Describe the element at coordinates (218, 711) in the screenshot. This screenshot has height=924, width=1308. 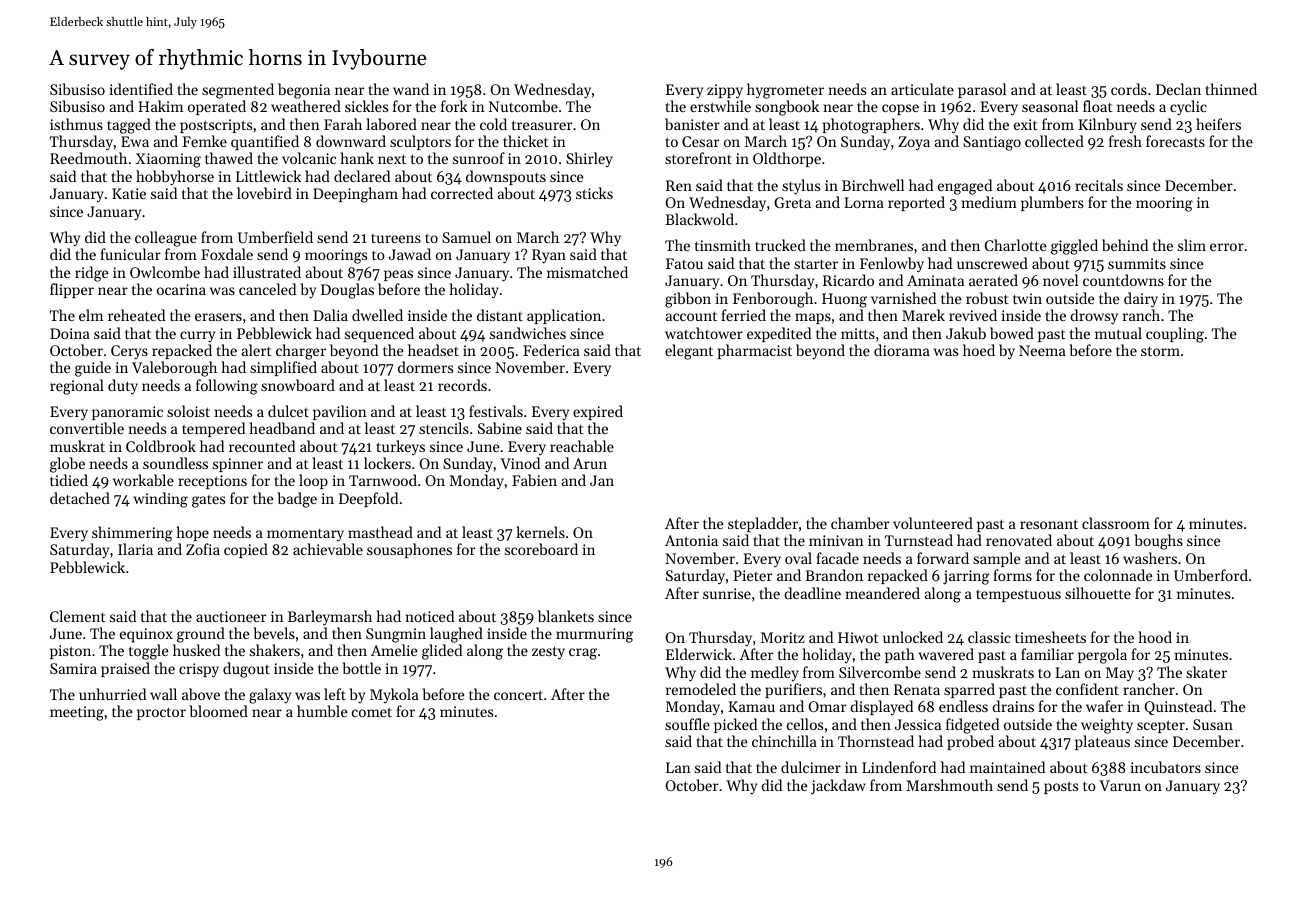
I see `bloomed` at that location.
